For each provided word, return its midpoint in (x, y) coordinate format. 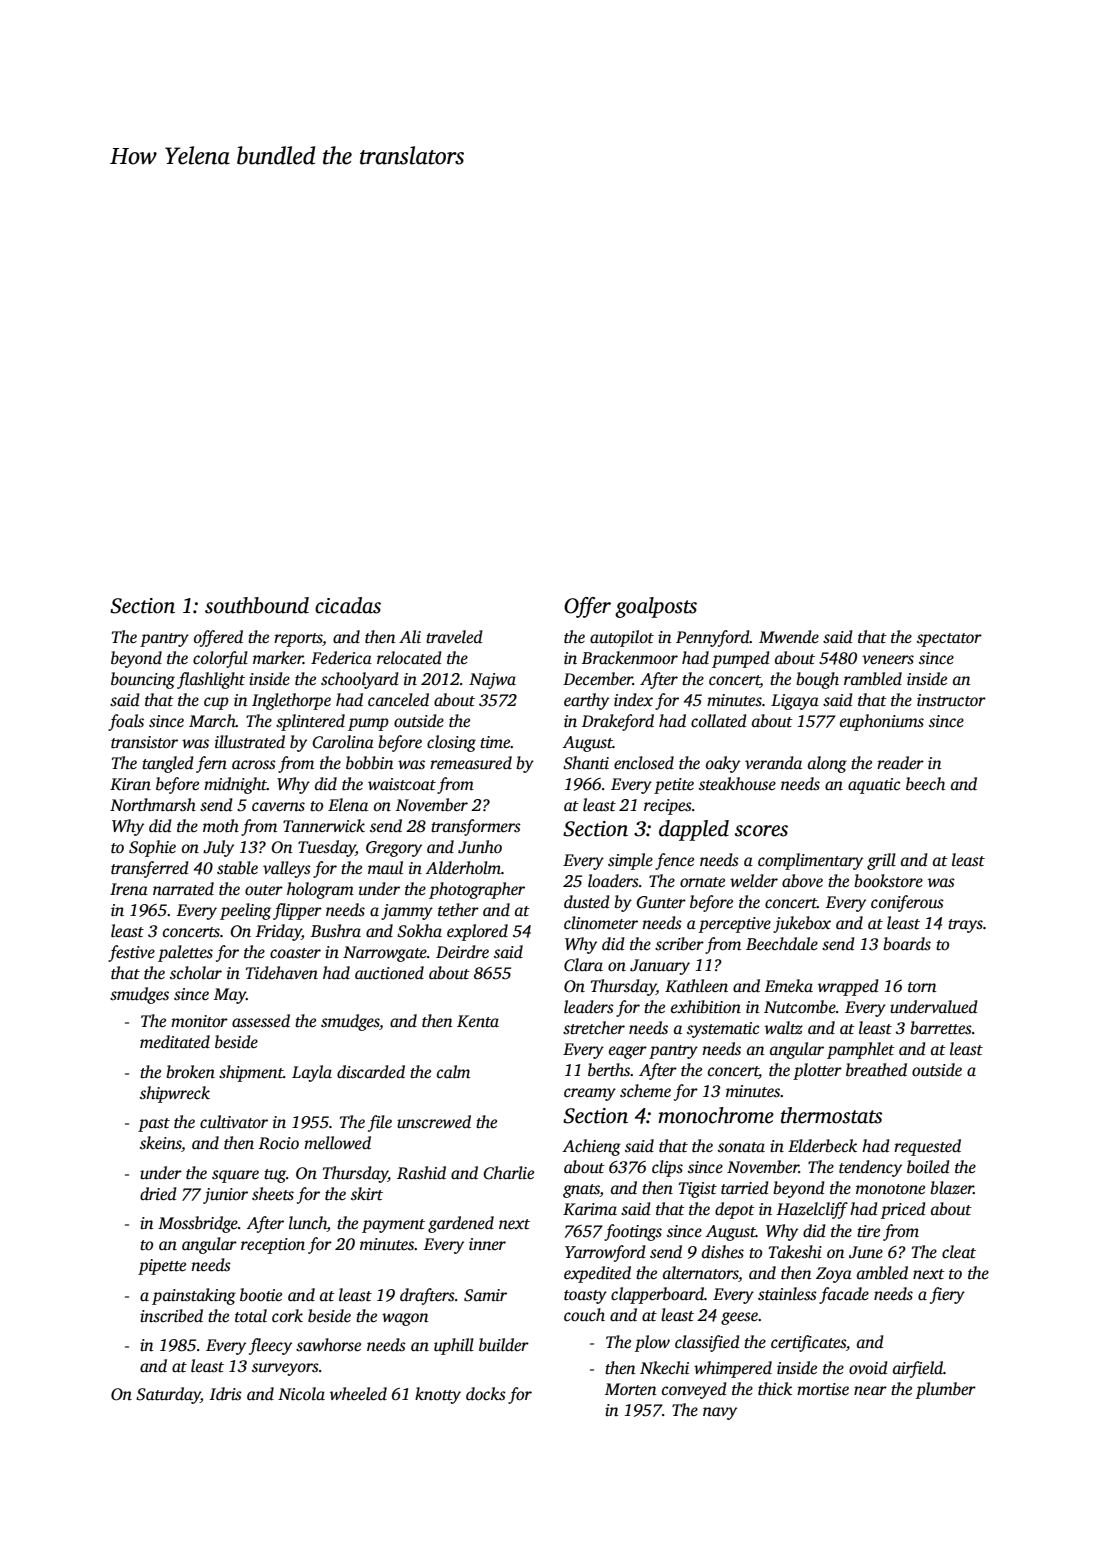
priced (903, 1210)
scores (761, 831)
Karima (590, 1209)
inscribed (171, 1316)
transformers (476, 827)
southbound (257, 605)
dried (158, 1194)
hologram (320, 890)
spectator (949, 640)
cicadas (348, 605)
